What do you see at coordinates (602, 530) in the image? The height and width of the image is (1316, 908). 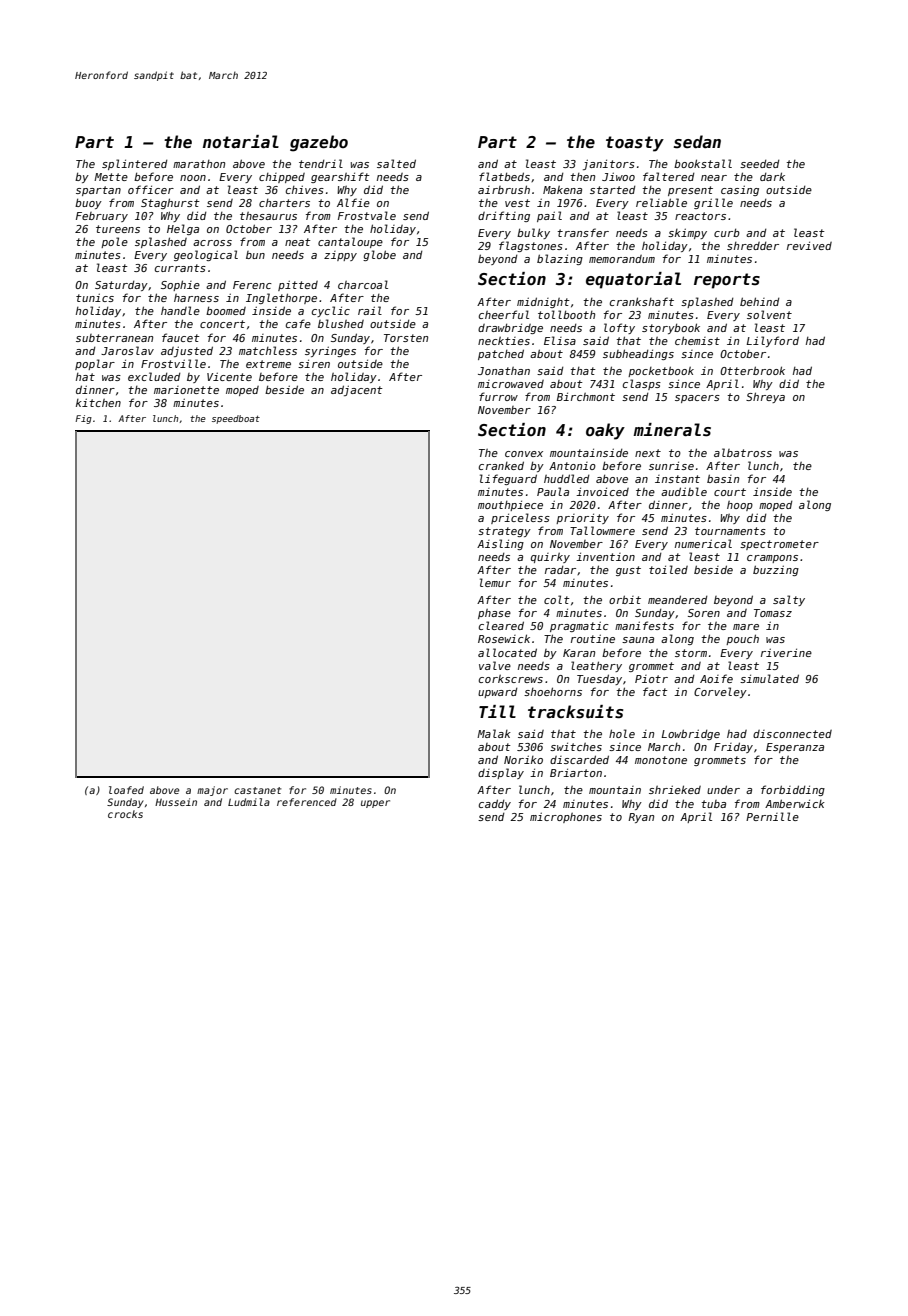 I see `Tallowmere` at bounding box center [602, 530].
